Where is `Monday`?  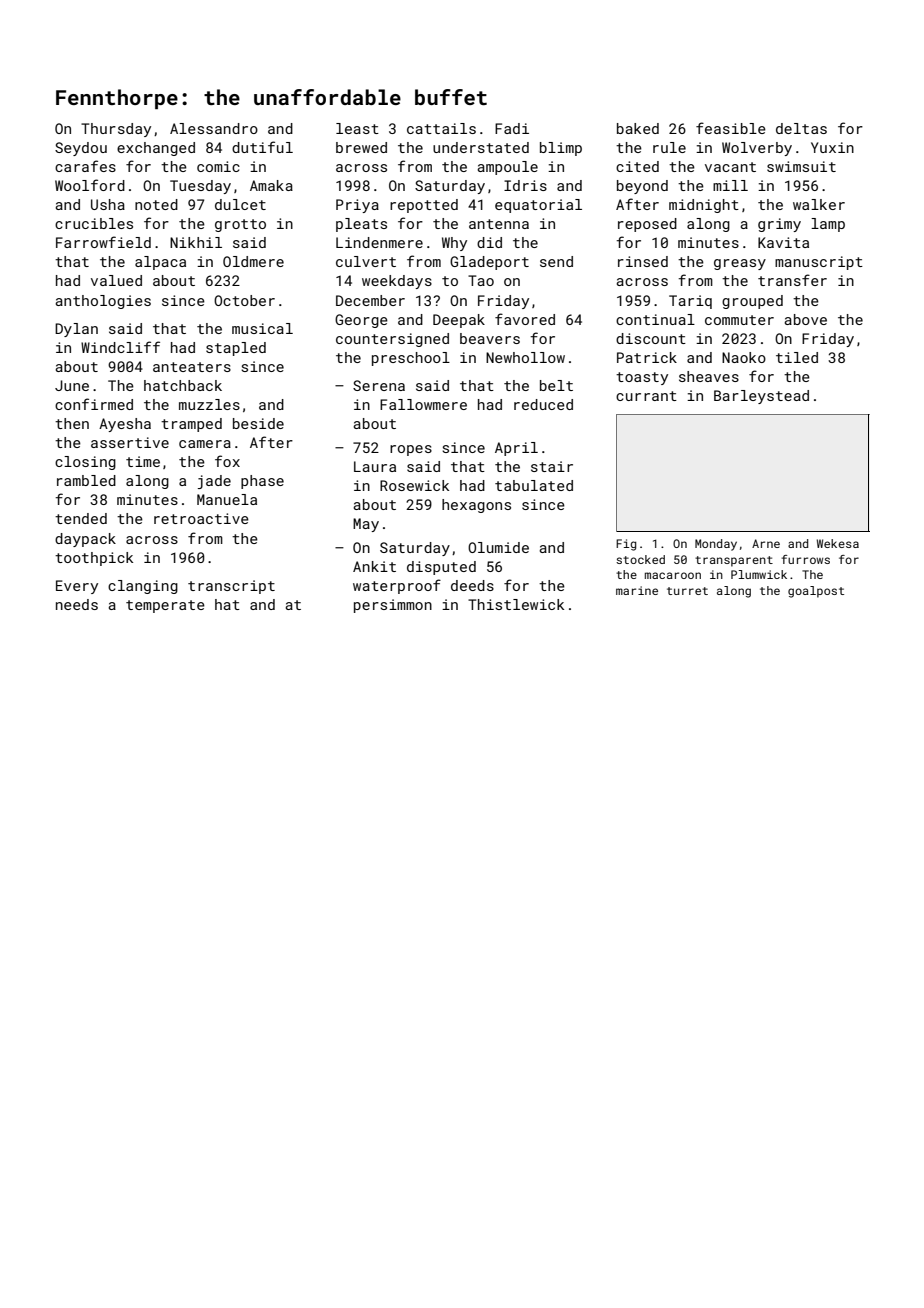
Monday is located at coordinates (716, 545).
